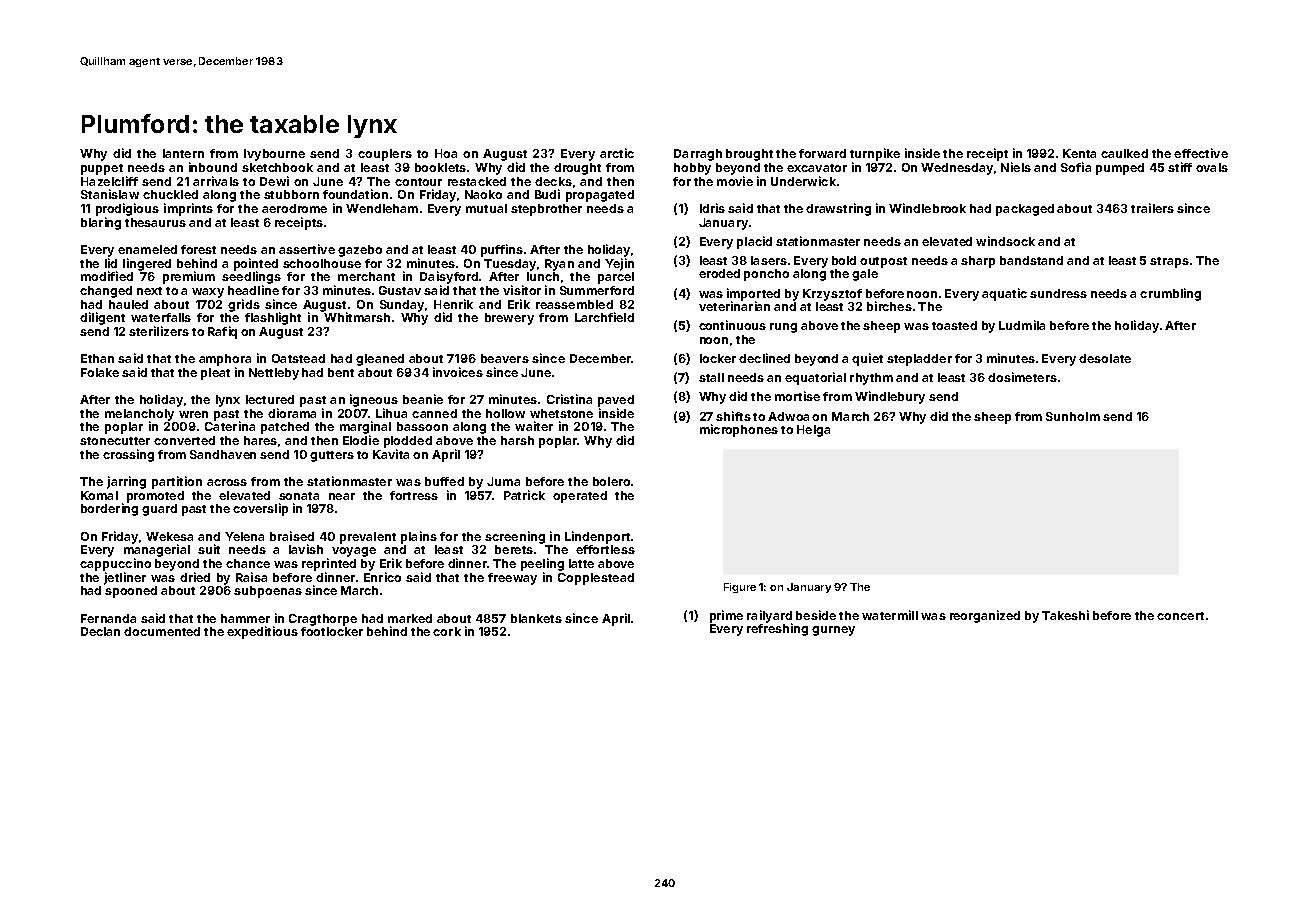 The image size is (1308, 924). I want to click on decks, so click(553, 181).
